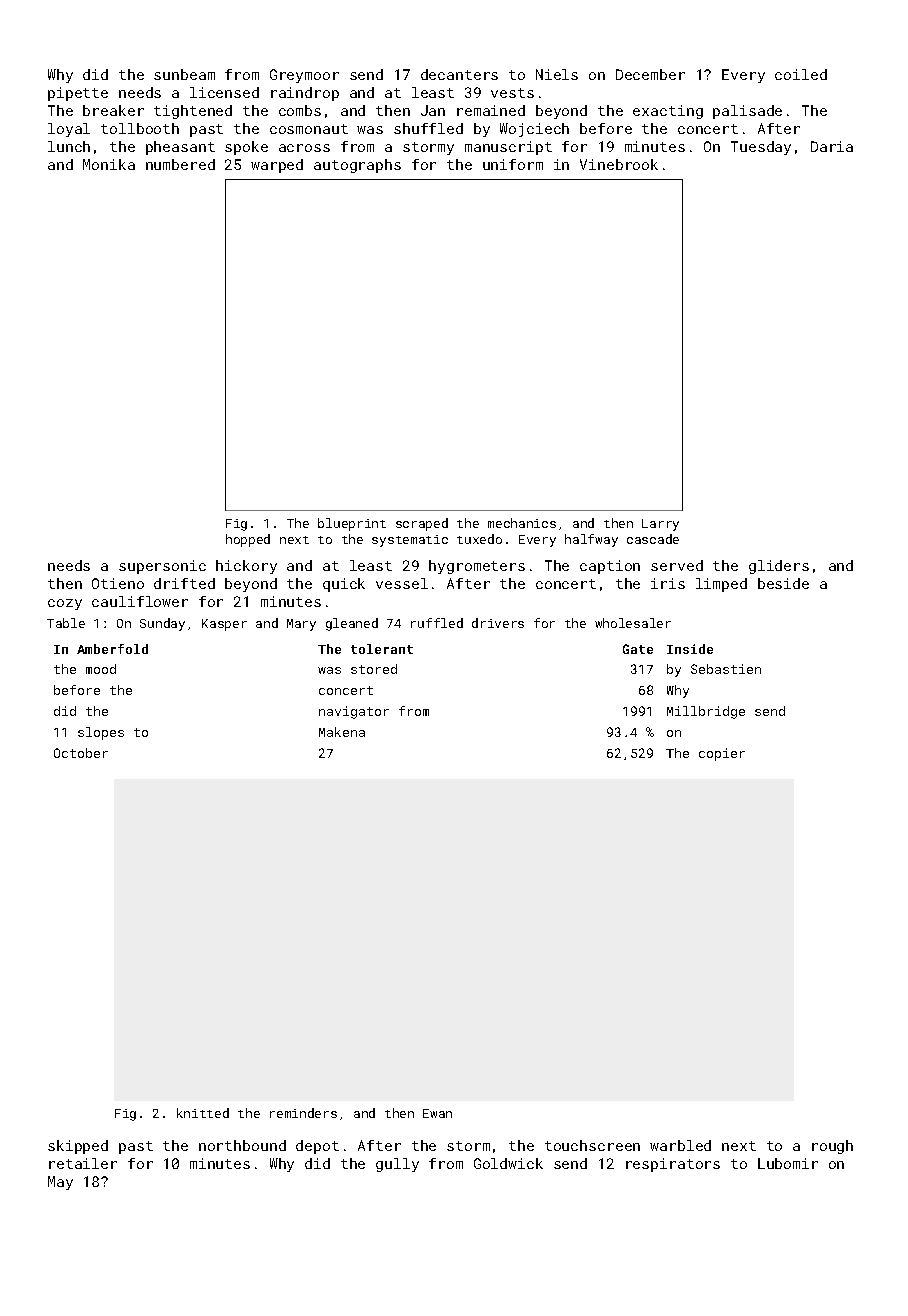 The width and height of the image is (908, 1316). I want to click on numbered, so click(180, 164).
